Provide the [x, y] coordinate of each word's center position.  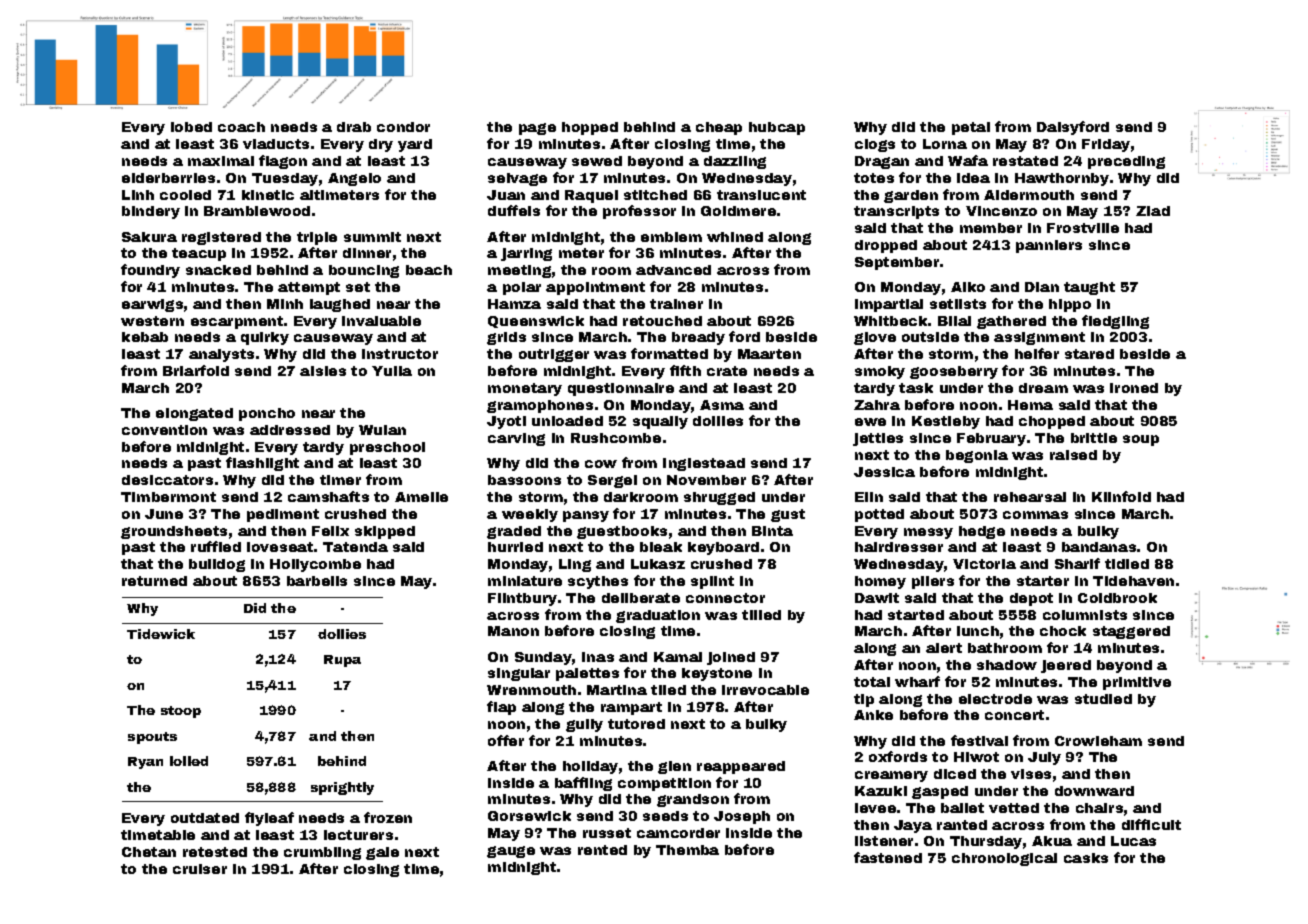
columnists [1085, 615]
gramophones [540, 406]
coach [241, 127]
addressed [290, 430]
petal [971, 128]
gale [382, 853]
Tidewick [161, 634]
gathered [1011, 322]
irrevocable [765, 690]
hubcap [777, 128]
